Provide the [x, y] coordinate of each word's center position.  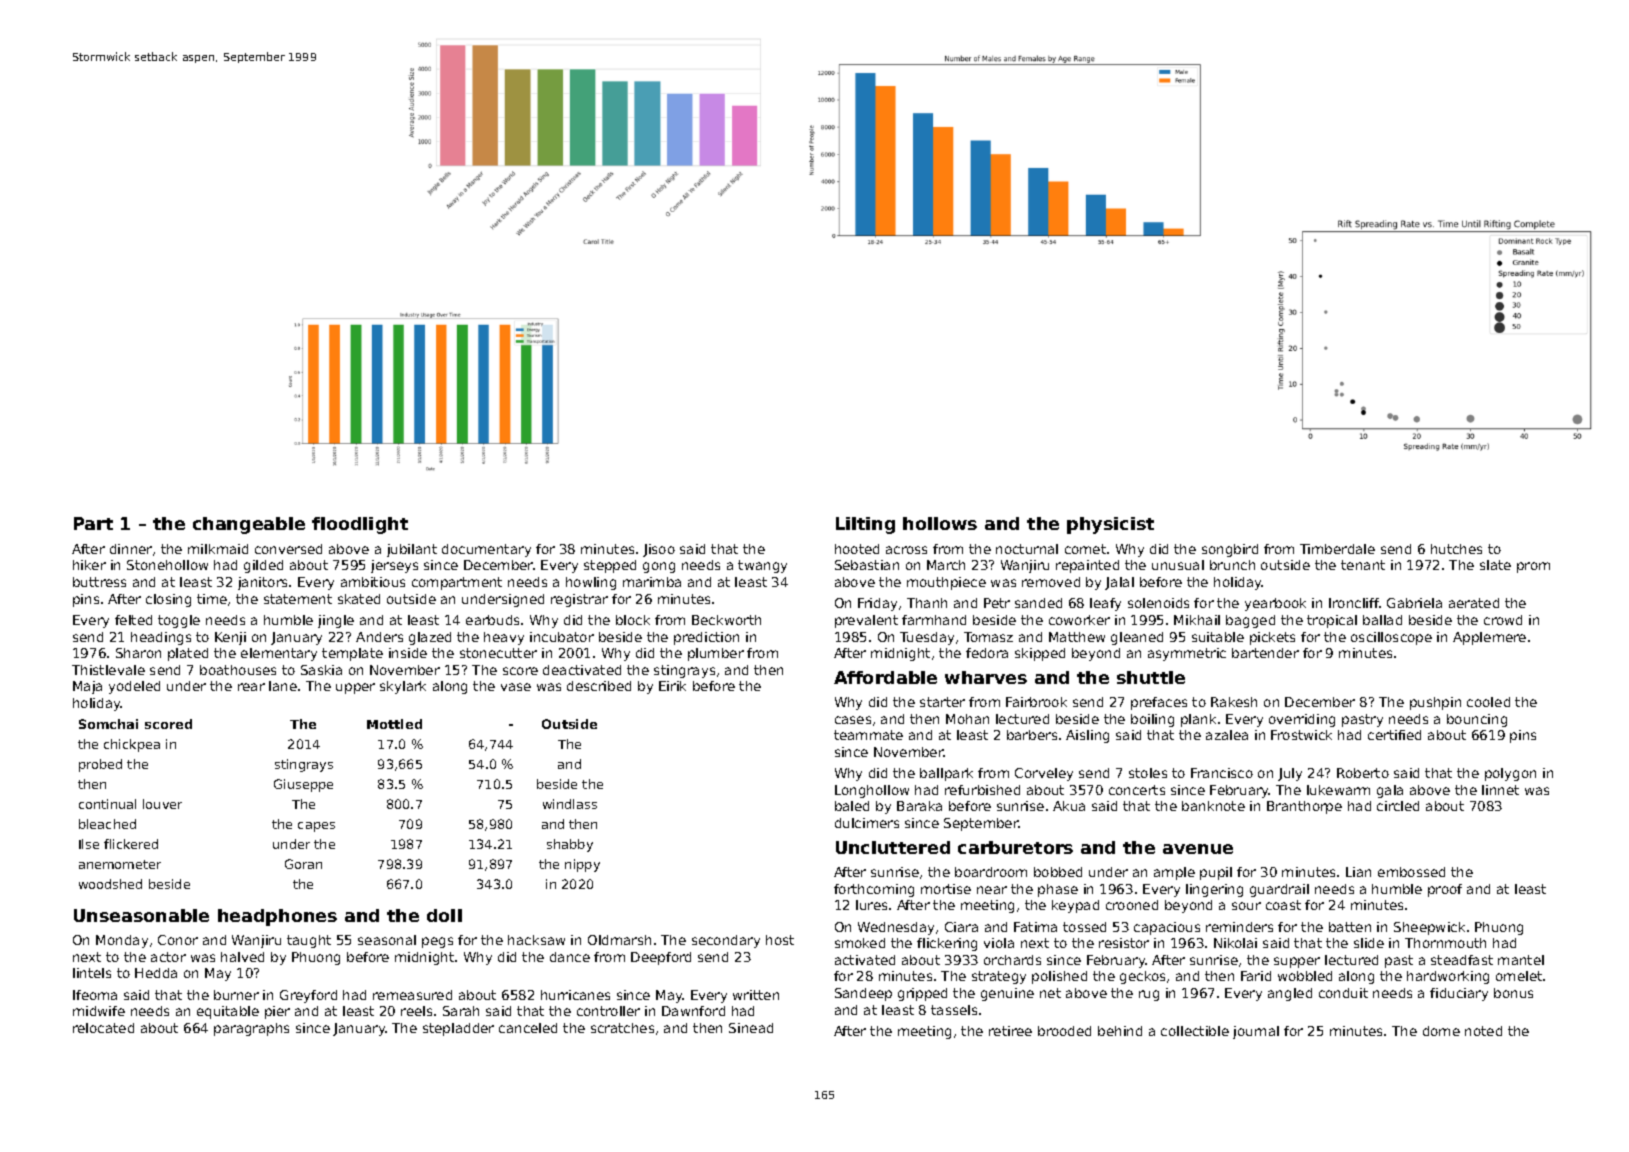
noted [1483, 1031]
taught [309, 941]
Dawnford [693, 1011]
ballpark [946, 774]
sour [1246, 906]
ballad [1382, 620]
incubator [562, 637]
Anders [379, 637]
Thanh [927, 603]
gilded [263, 566]
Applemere [1489, 638]
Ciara [961, 927]
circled [1398, 806]
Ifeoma [95, 995]
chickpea [132, 745]
